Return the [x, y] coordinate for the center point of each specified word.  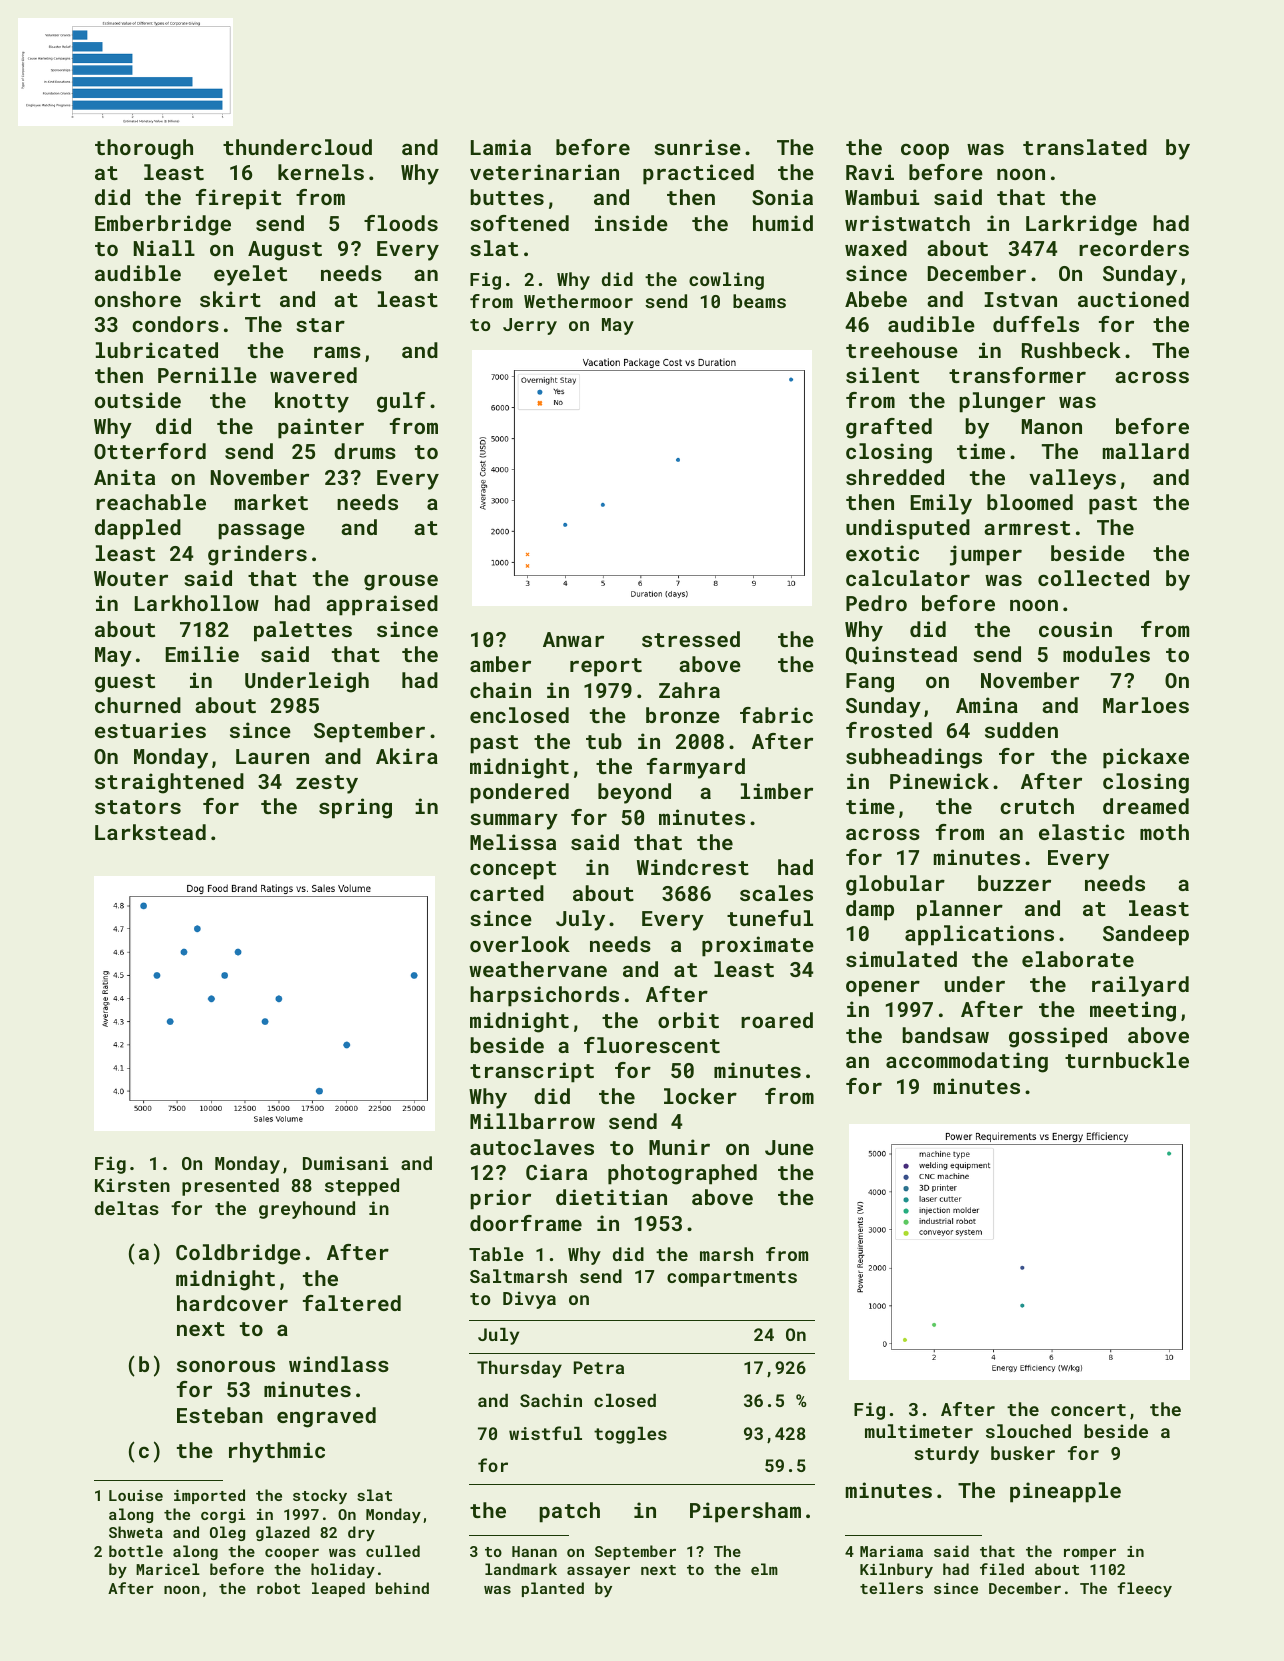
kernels [321, 172]
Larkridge [1081, 225]
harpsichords [544, 996]
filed [1002, 1569]
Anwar [573, 639]
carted [507, 893]
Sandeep [1146, 935]
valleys [1072, 479]
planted [553, 1589]
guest [125, 683]
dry [361, 1533]
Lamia [501, 147]
